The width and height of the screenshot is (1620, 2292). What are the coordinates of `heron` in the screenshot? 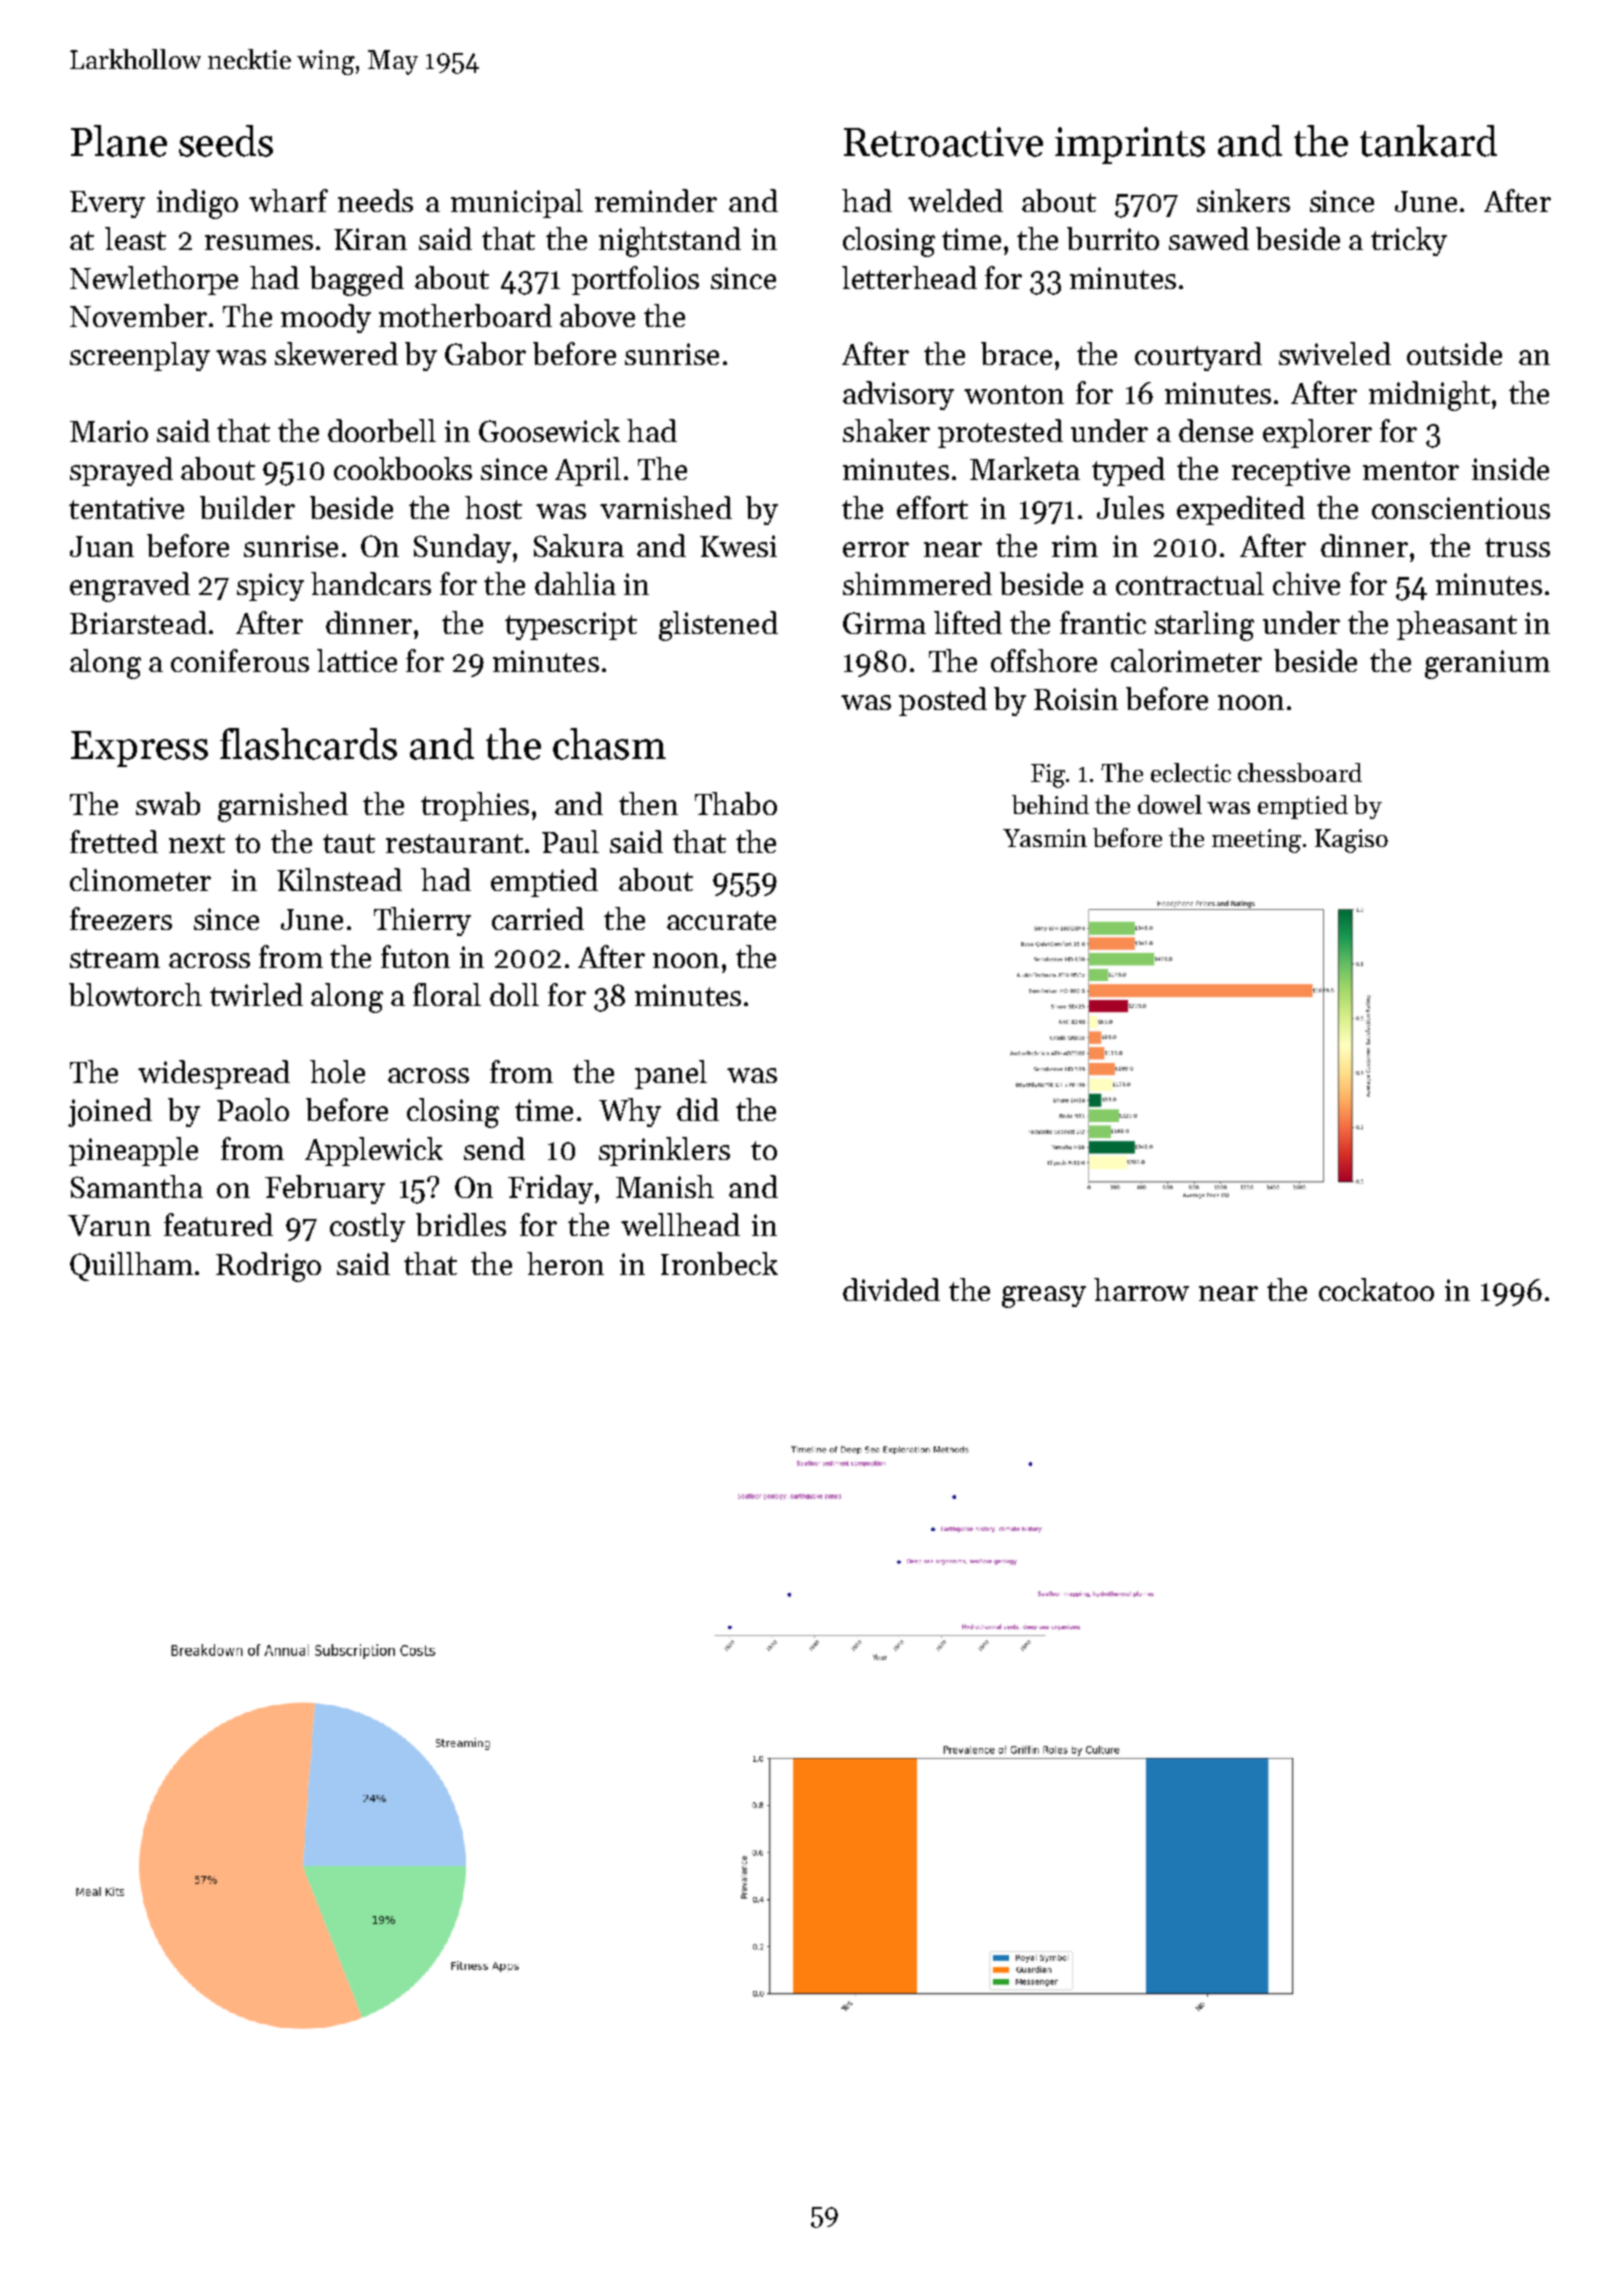 It's located at (565, 1263).
